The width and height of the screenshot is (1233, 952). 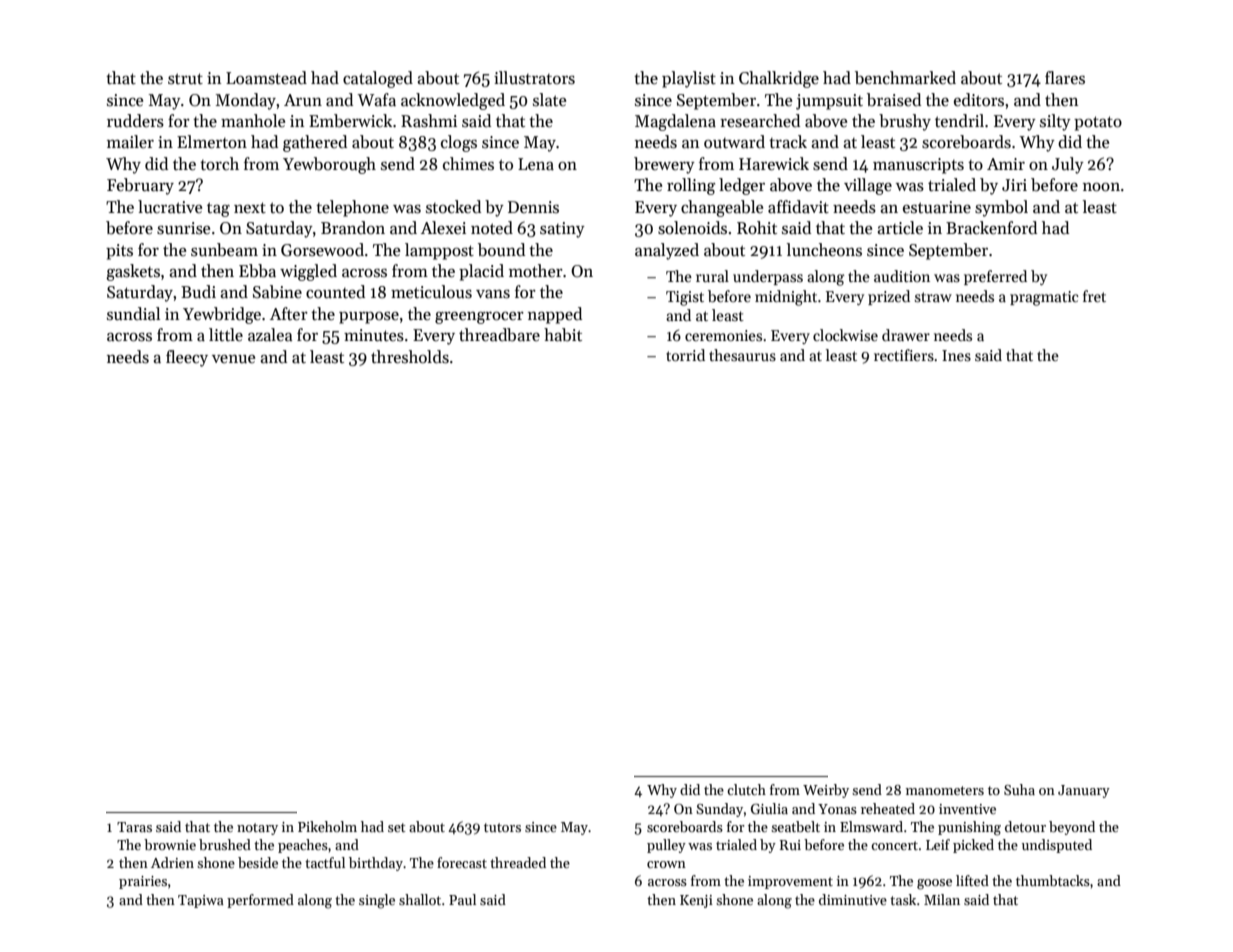 I want to click on clutch, so click(x=746, y=789).
